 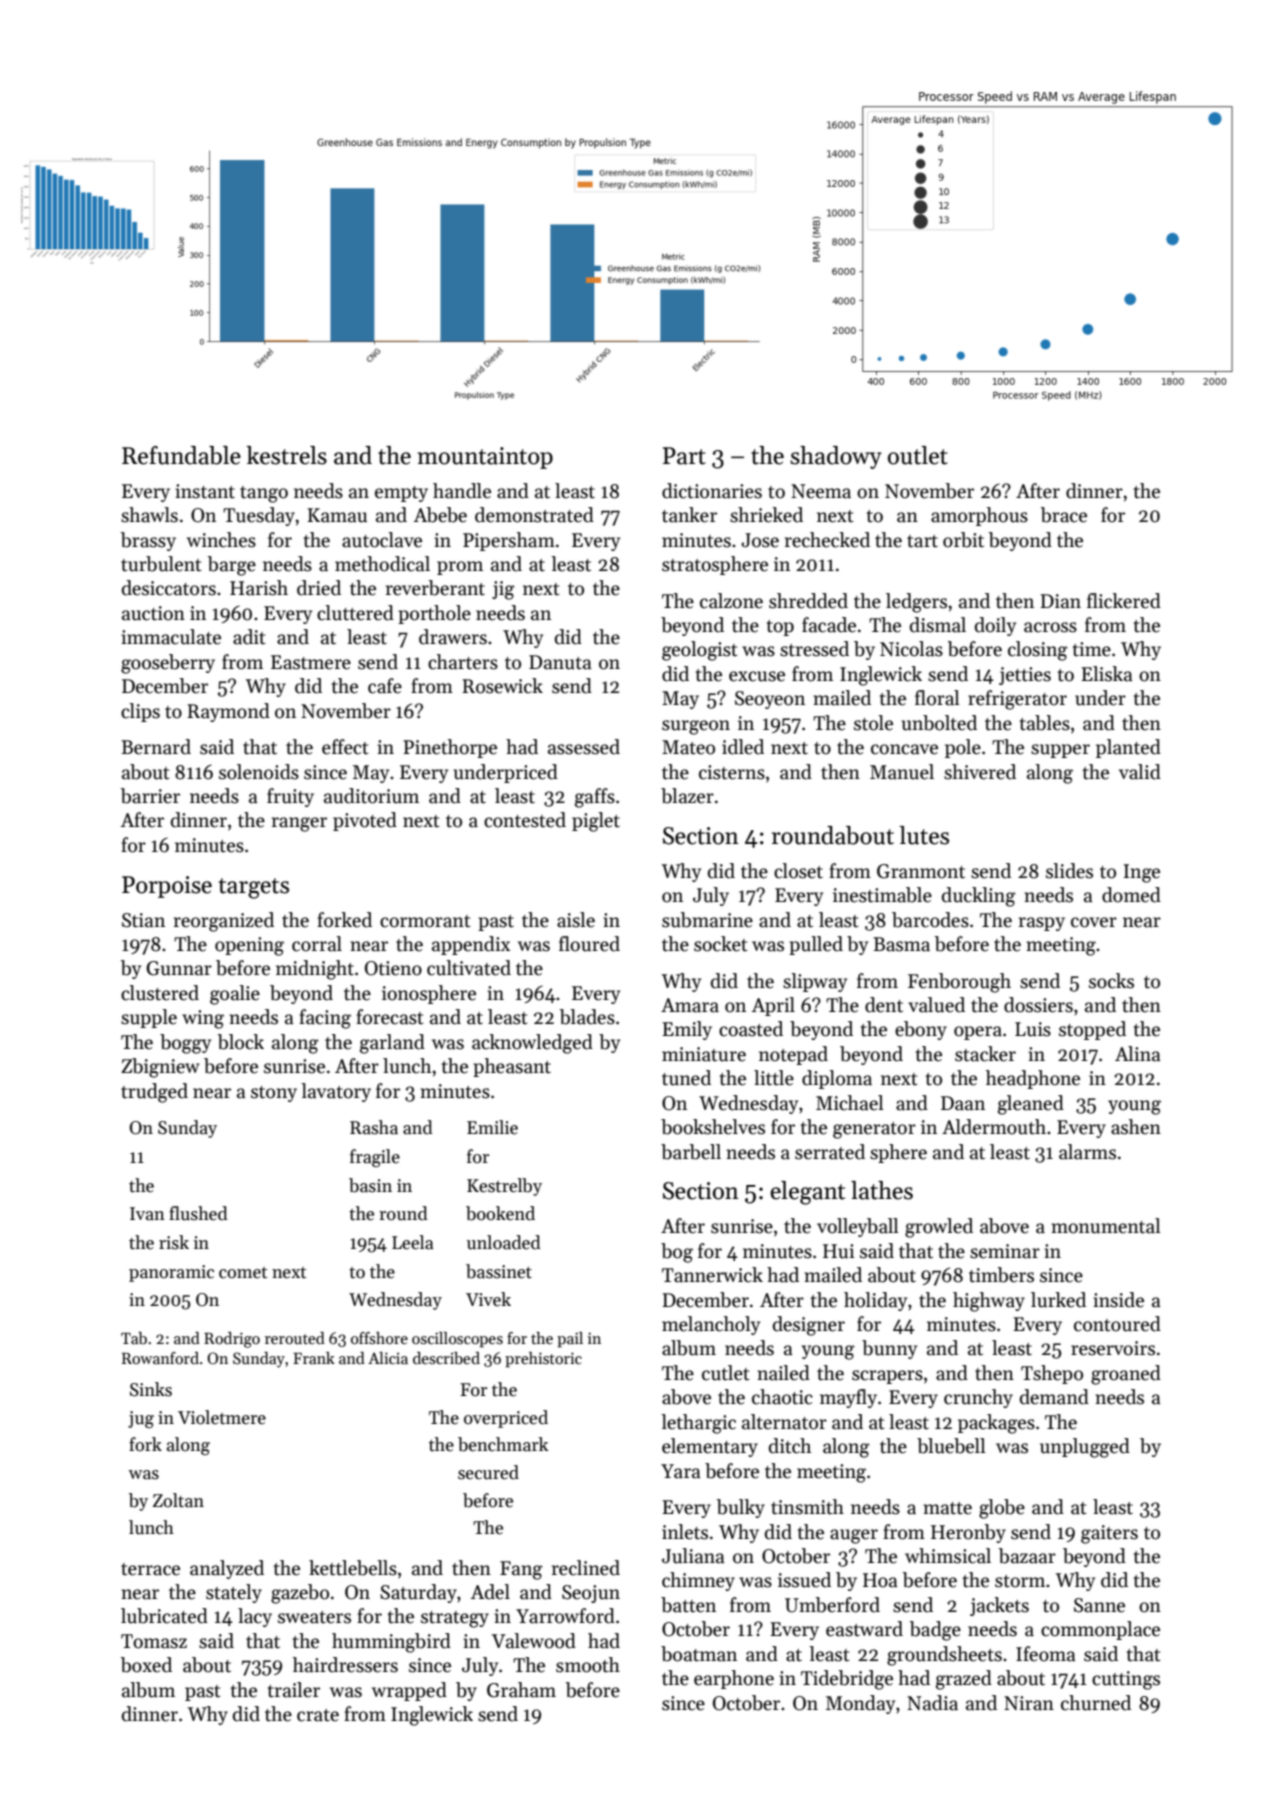 What do you see at coordinates (485, 458) in the image?
I see `mountaintop` at bounding box center [485, 458].
